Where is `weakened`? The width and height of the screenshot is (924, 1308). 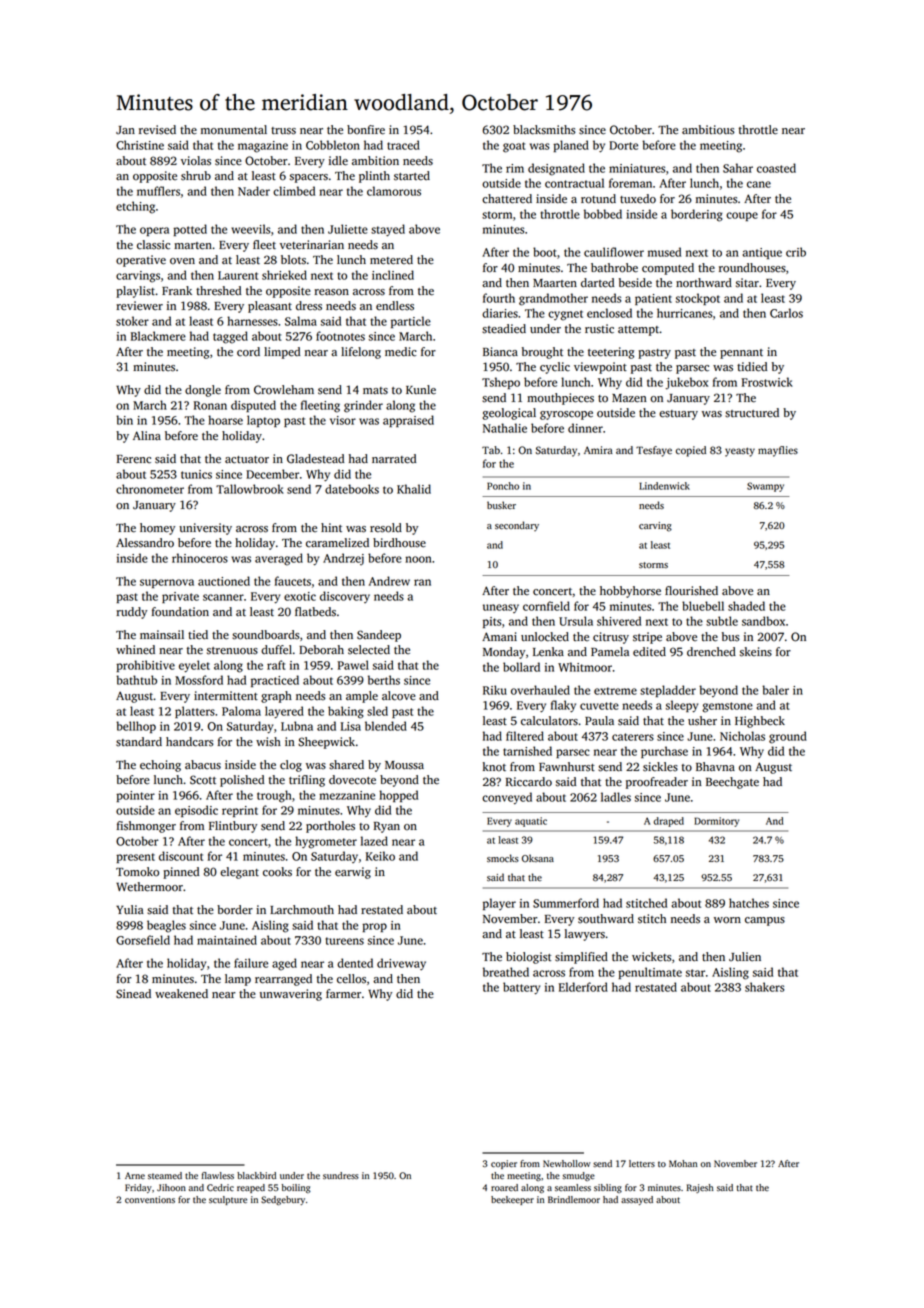
weakened is located at coordinates (181, 994).
